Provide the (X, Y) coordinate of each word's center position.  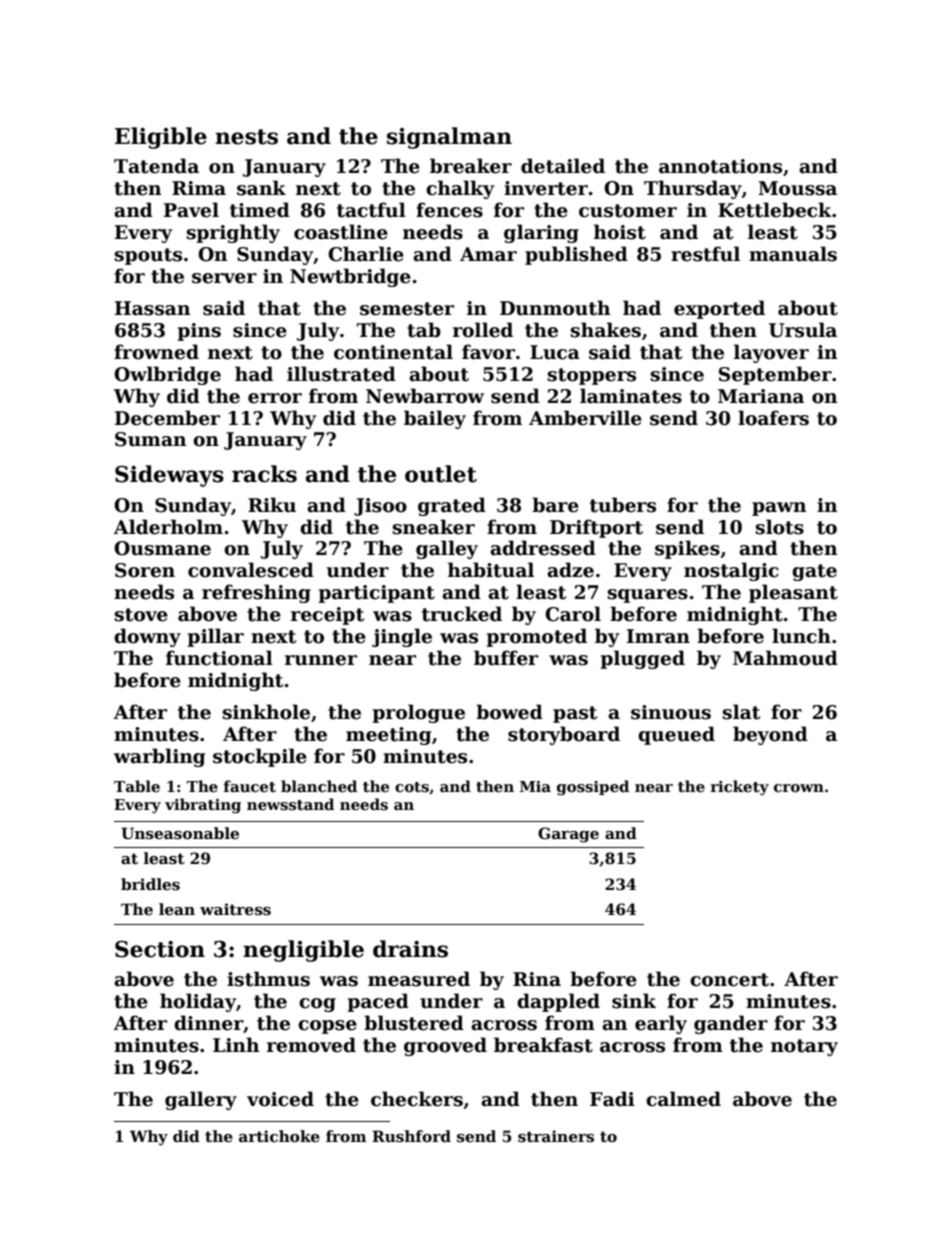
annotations (720, 166)
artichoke (279, 1136)
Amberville (585, 418)
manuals (793, 254)
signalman (449, 138)
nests (246, 137)
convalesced (251, 570)
